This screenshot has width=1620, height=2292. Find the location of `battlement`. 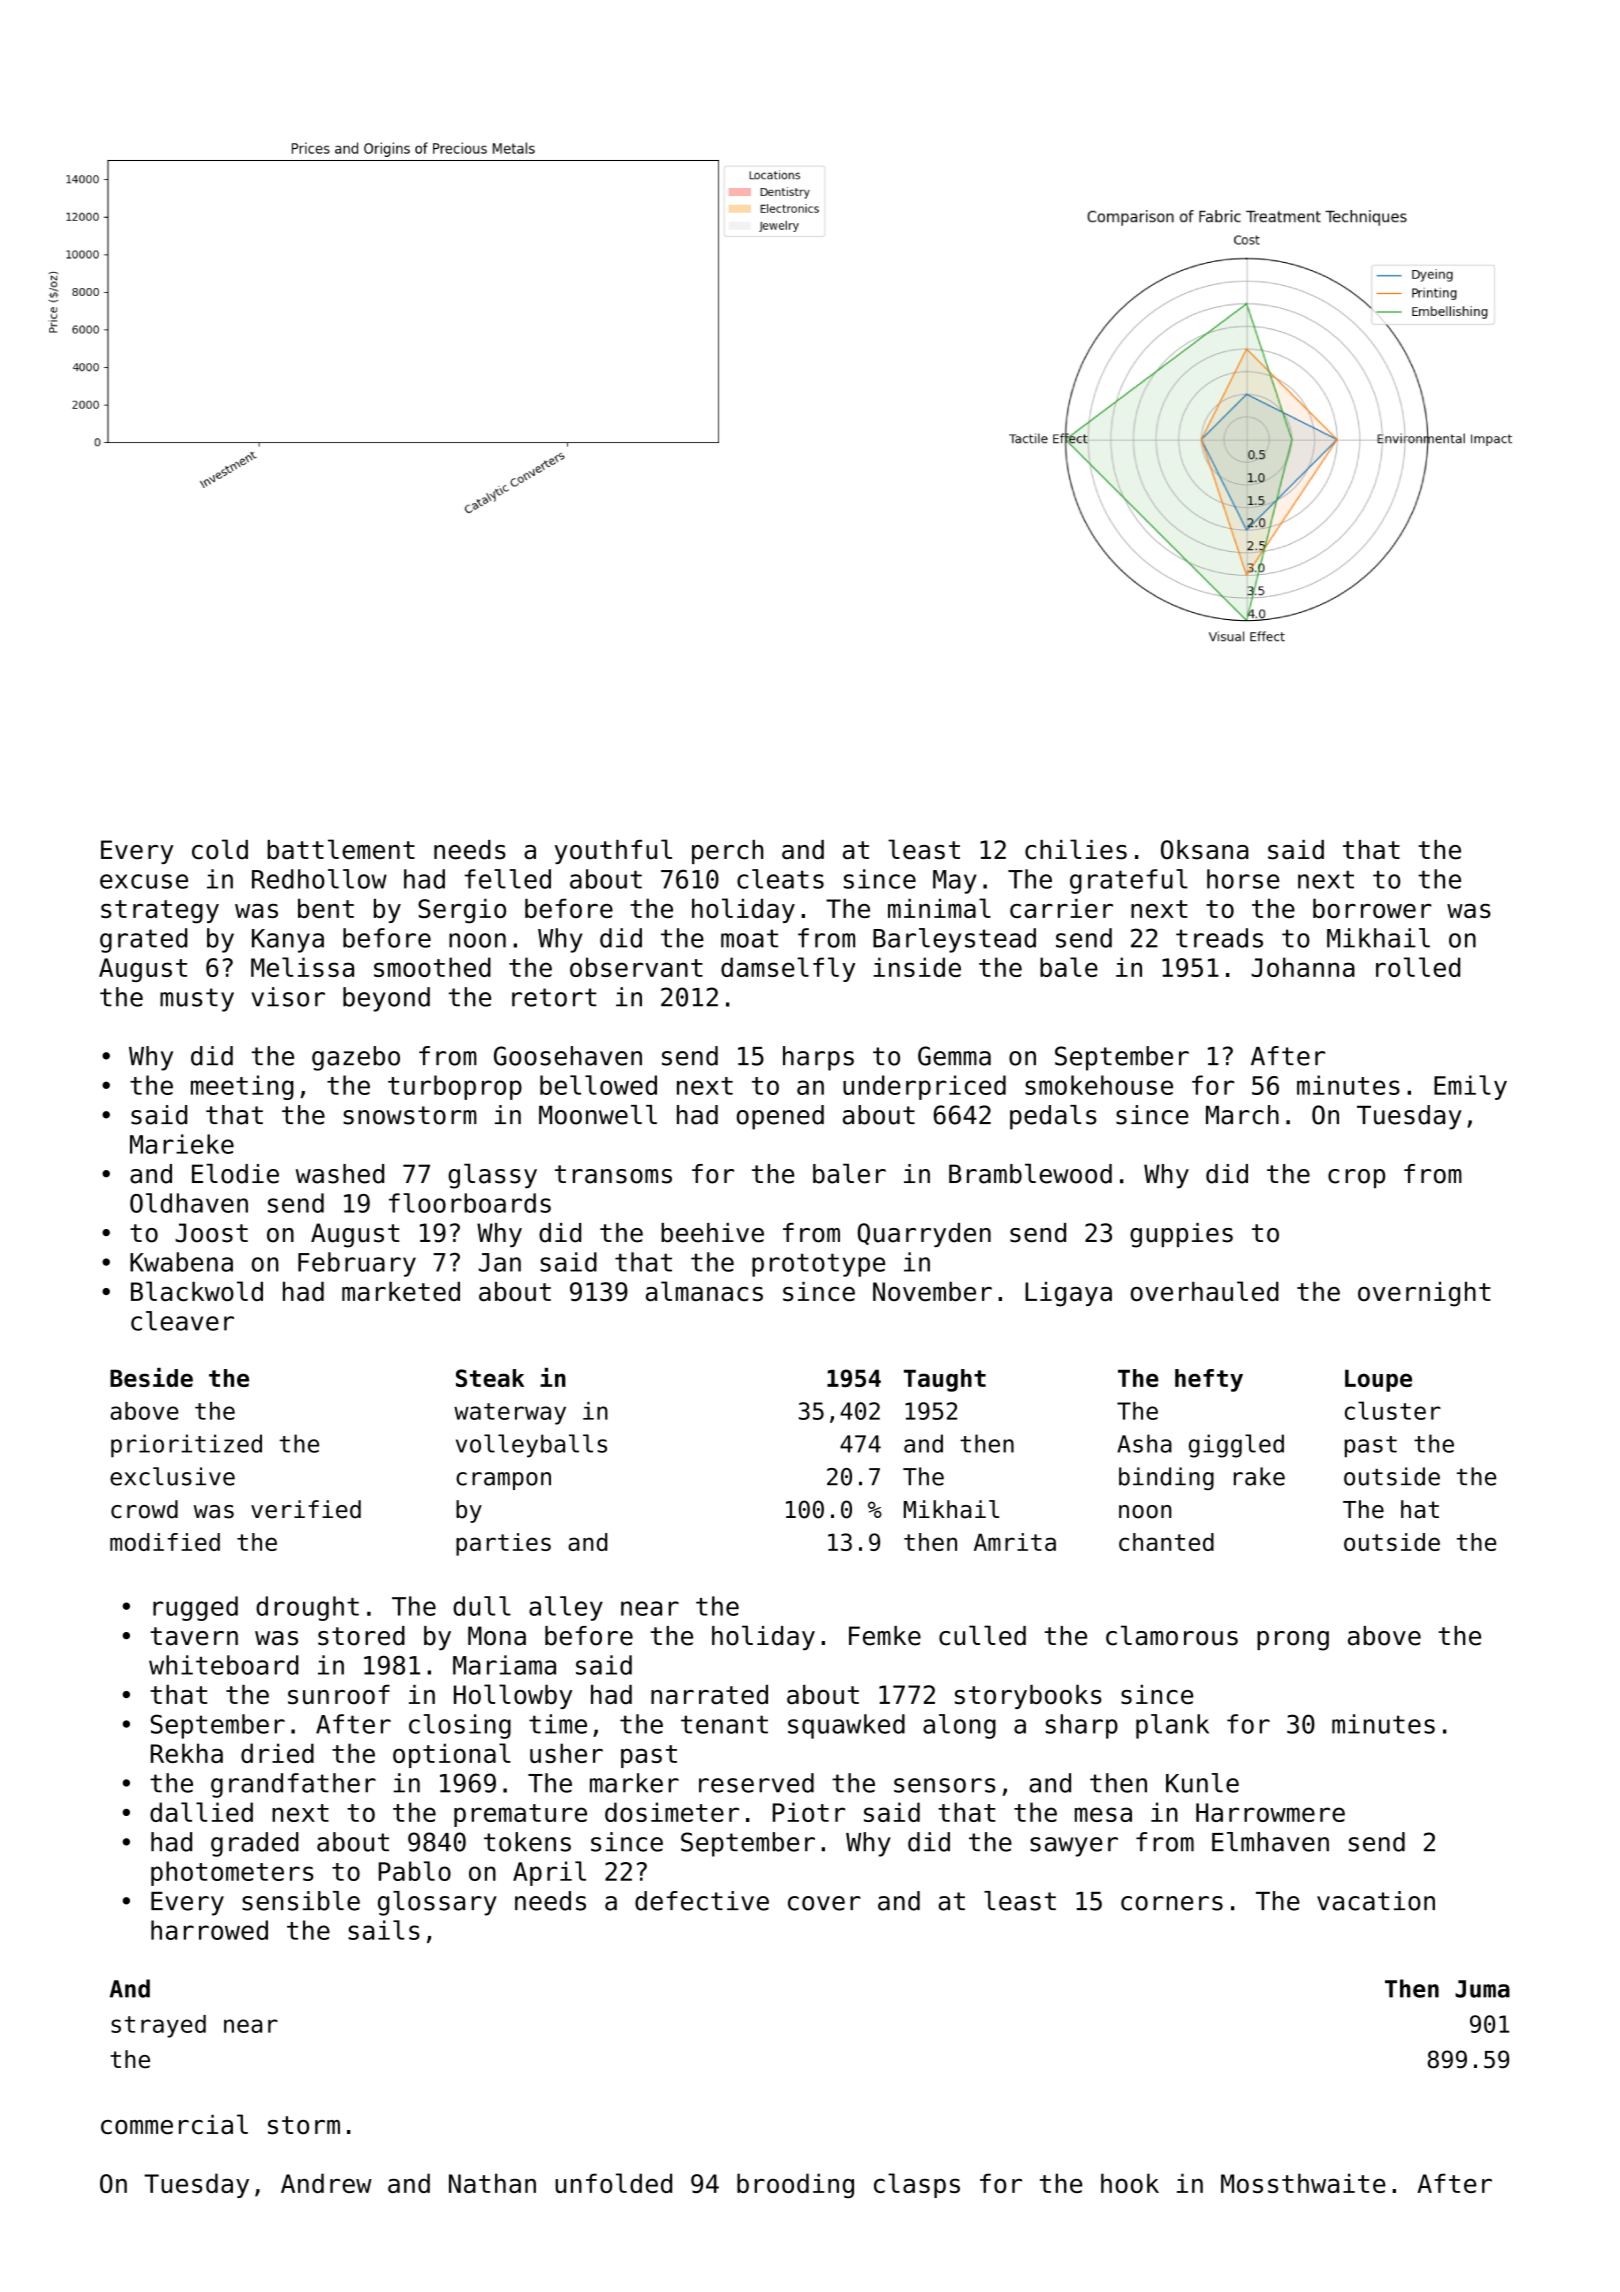

battlement is located at coordinates (341, 849).
